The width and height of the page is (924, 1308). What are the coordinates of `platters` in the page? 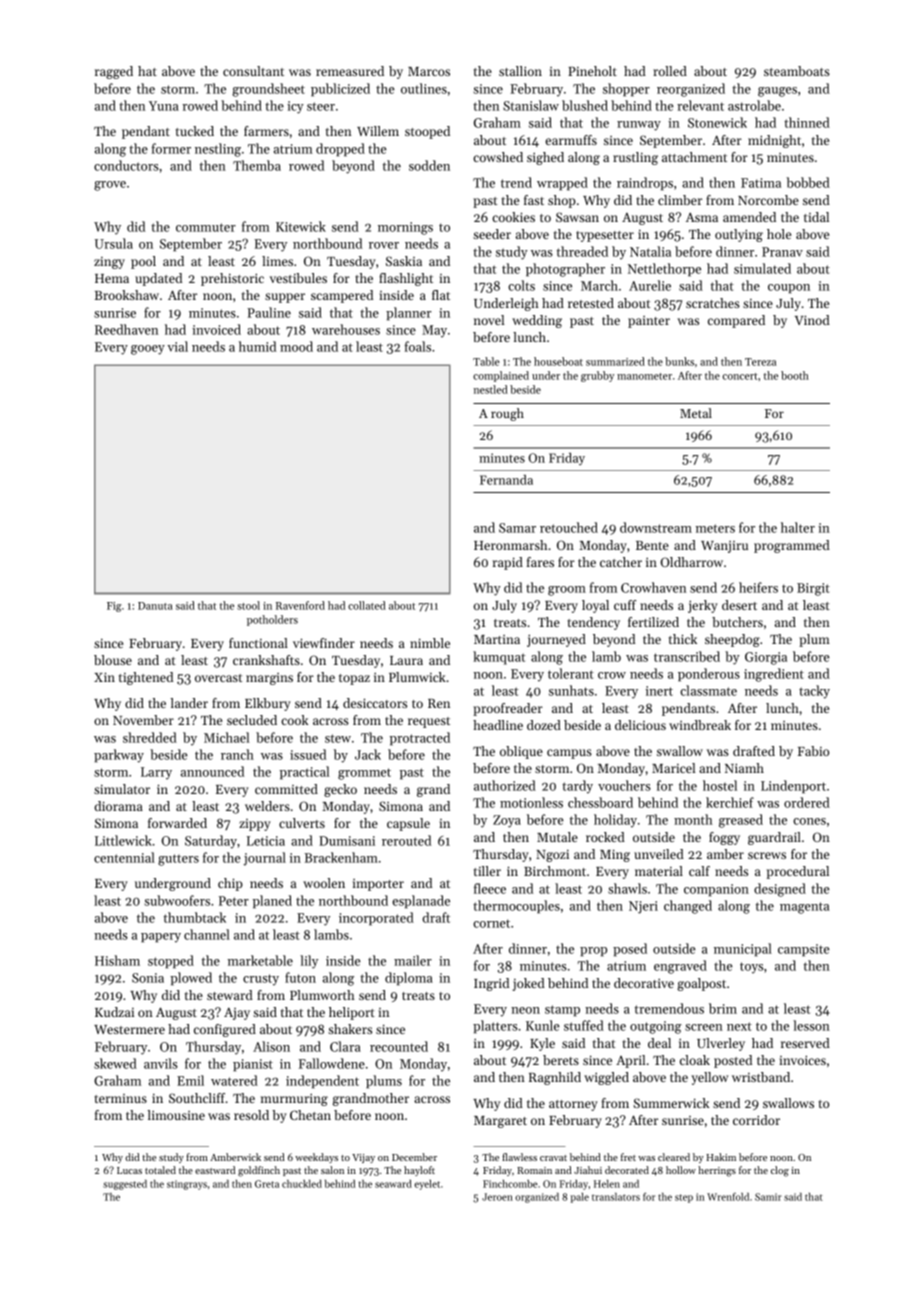 It's located at (495, 1026).
